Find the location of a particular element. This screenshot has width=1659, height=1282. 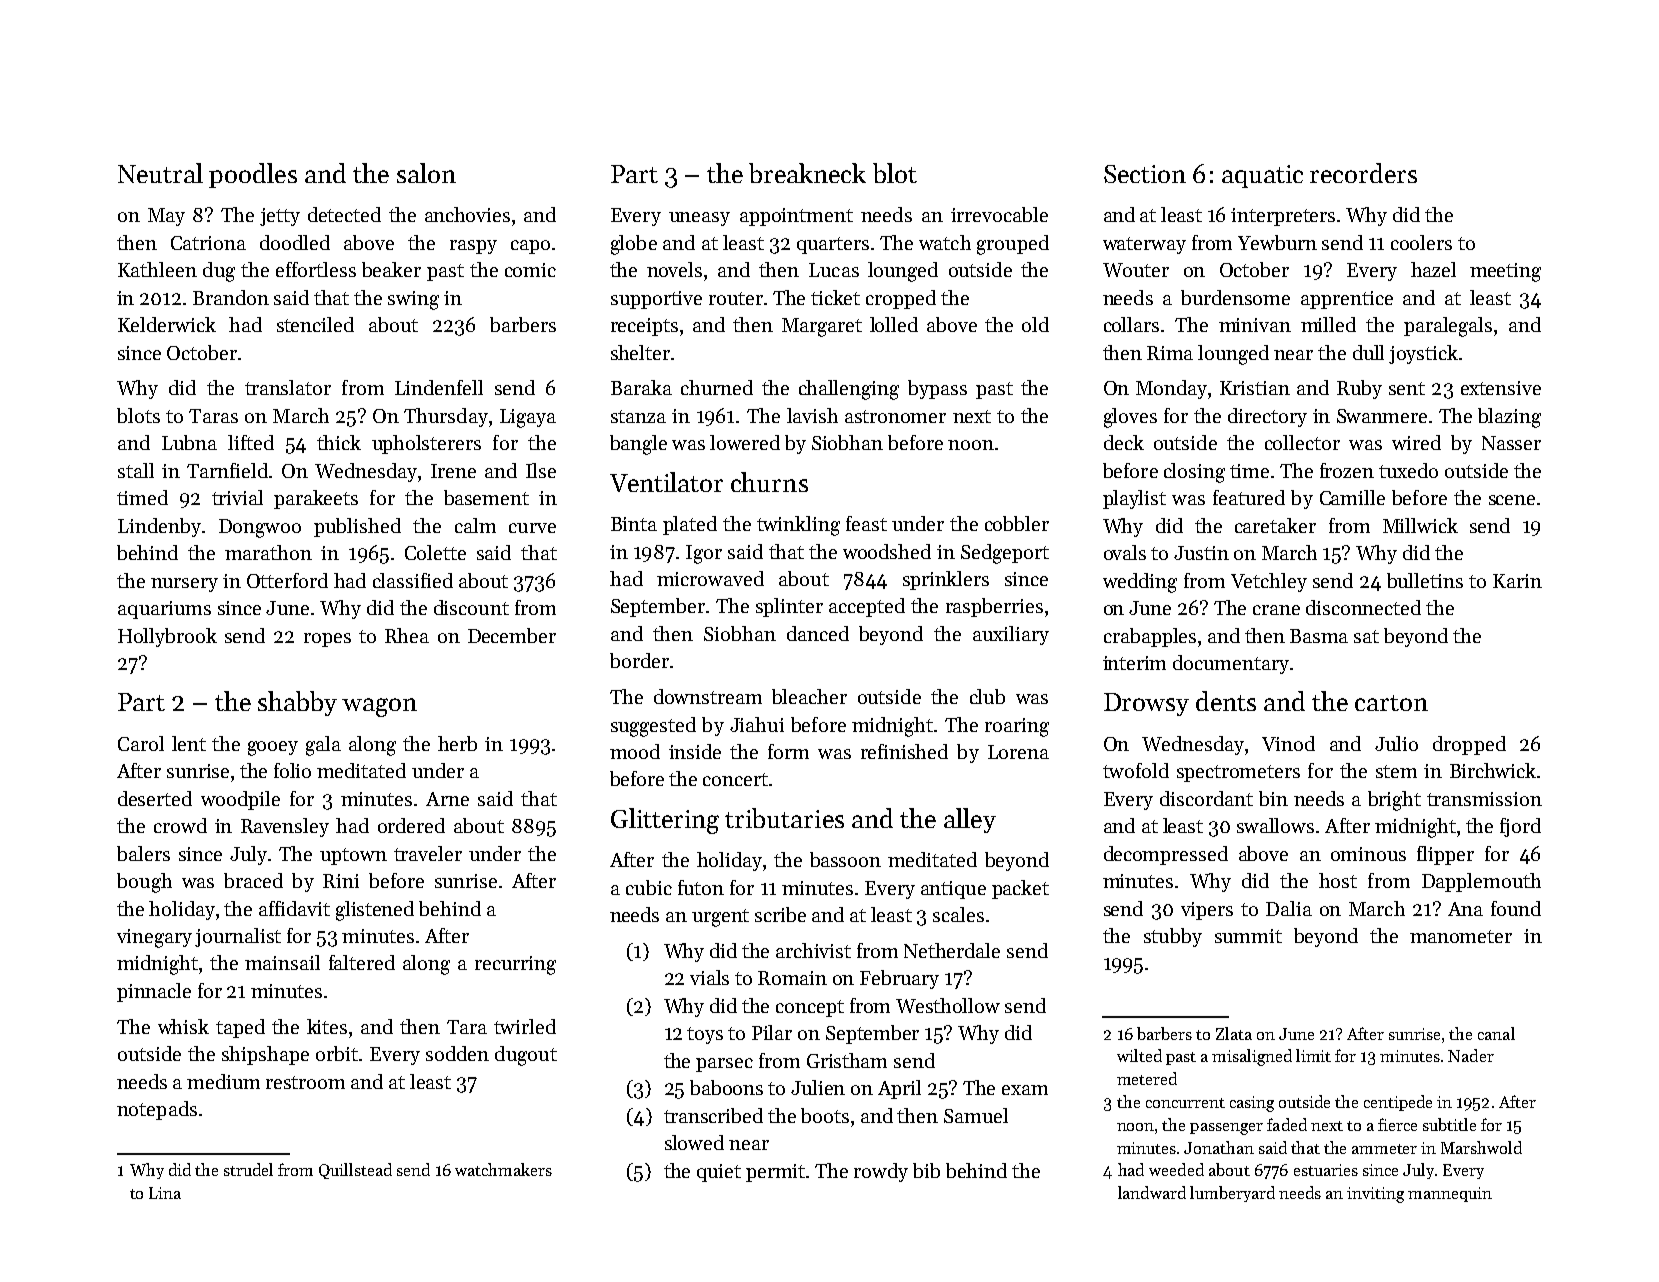

folio is located at coordinates (292, 770).
